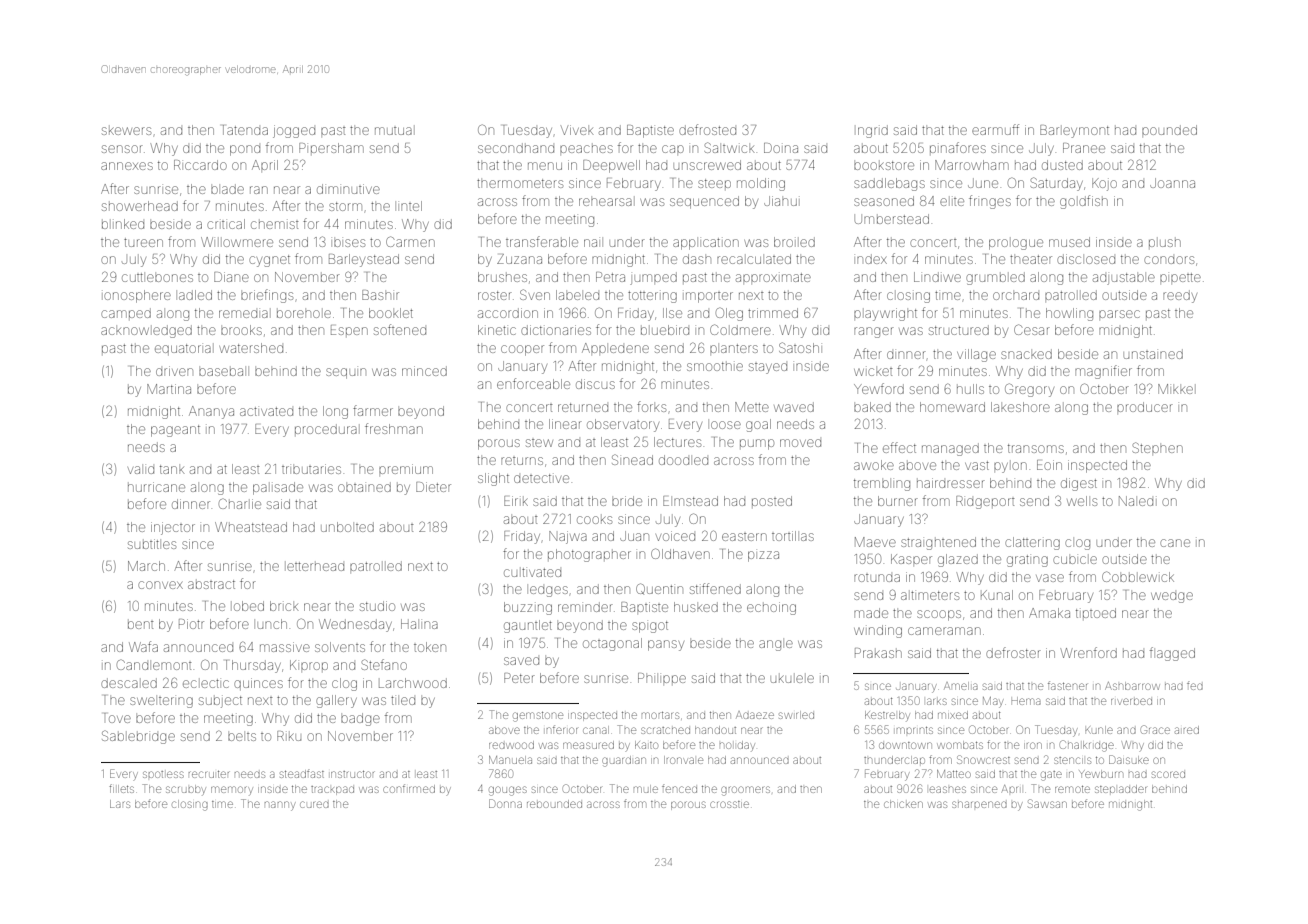 The width and height of the screenshot is (1308, 924). What do you see at coordinates (211, 412) in the screenshot?
I see `Ananya` at bounding box center [211, 412].
